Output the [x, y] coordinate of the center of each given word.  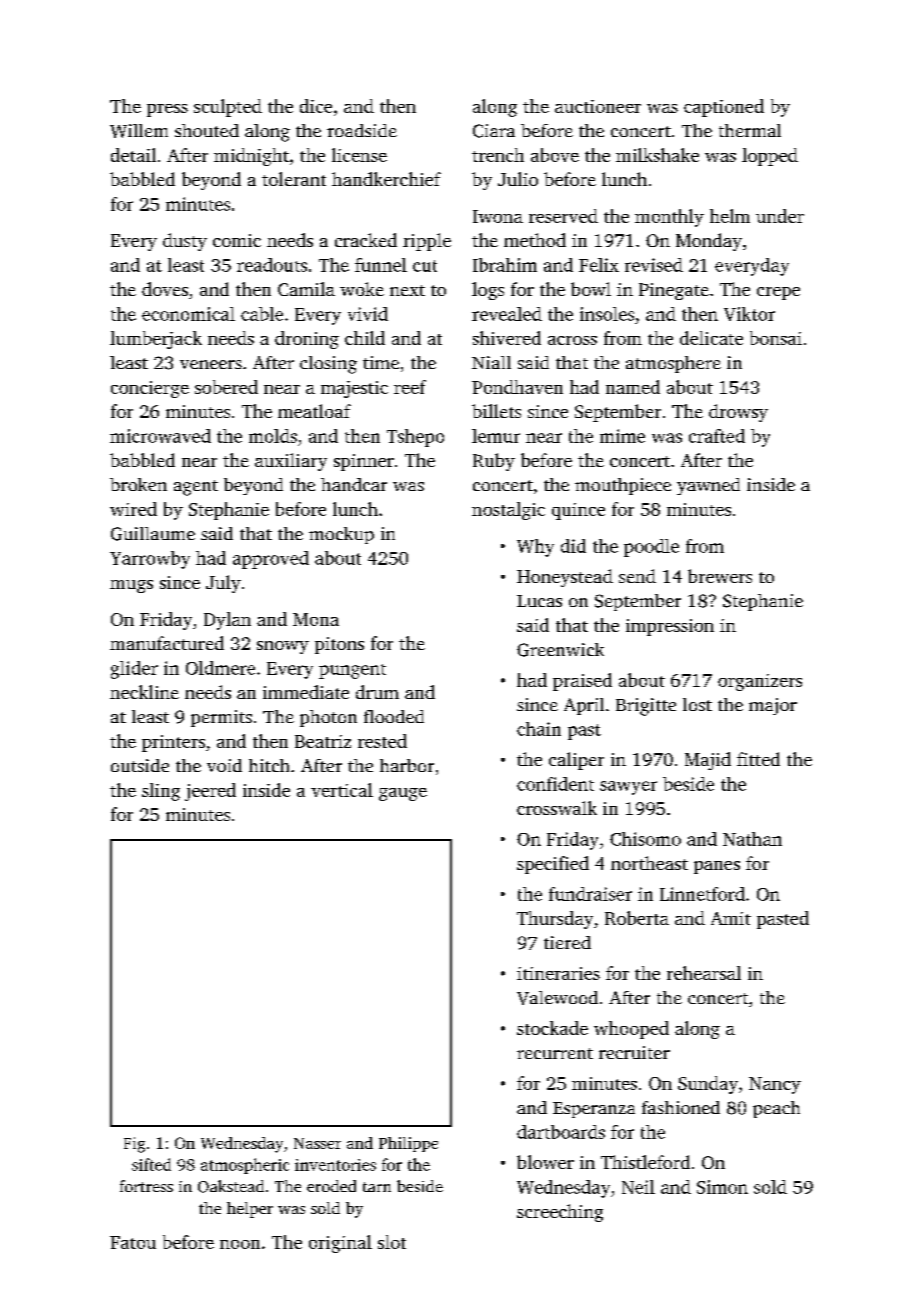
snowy [283, 647]
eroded [331, 1186]
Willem [139, 131]
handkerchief [386, 179]
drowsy [738, 413]
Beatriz [323, 741]
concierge [150, 389]
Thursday [555, 920]
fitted [758, 759]
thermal [750, 130]
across [572, 340]
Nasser [317, 1143]
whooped [631, 1030]
